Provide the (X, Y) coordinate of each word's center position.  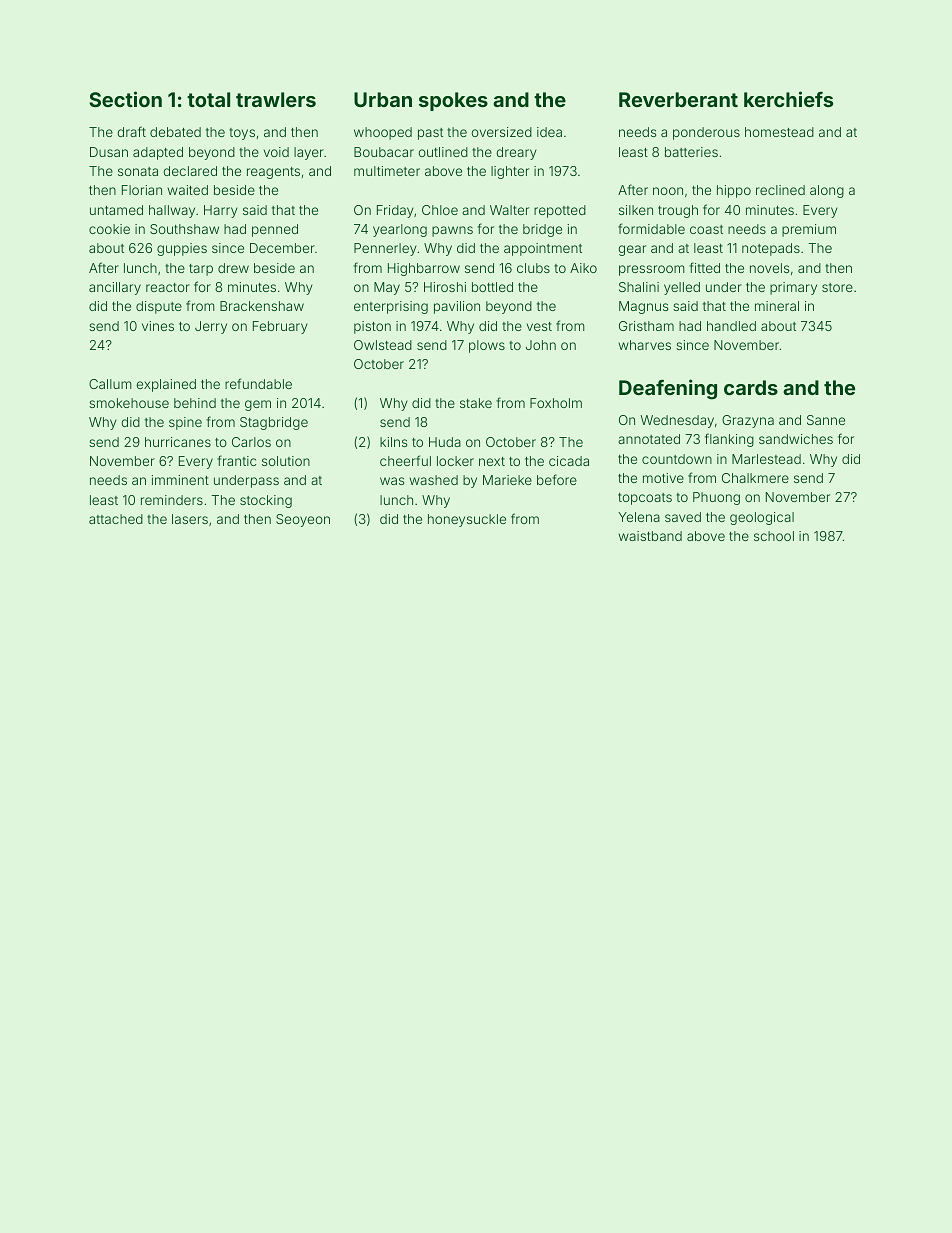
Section (125, 99)
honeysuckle (467, 520)
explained (166, 385)
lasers (190, 519)
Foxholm (556, 403)
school (774, 536)
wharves (645, 345)
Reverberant (678, 99)
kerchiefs (788, 99)
